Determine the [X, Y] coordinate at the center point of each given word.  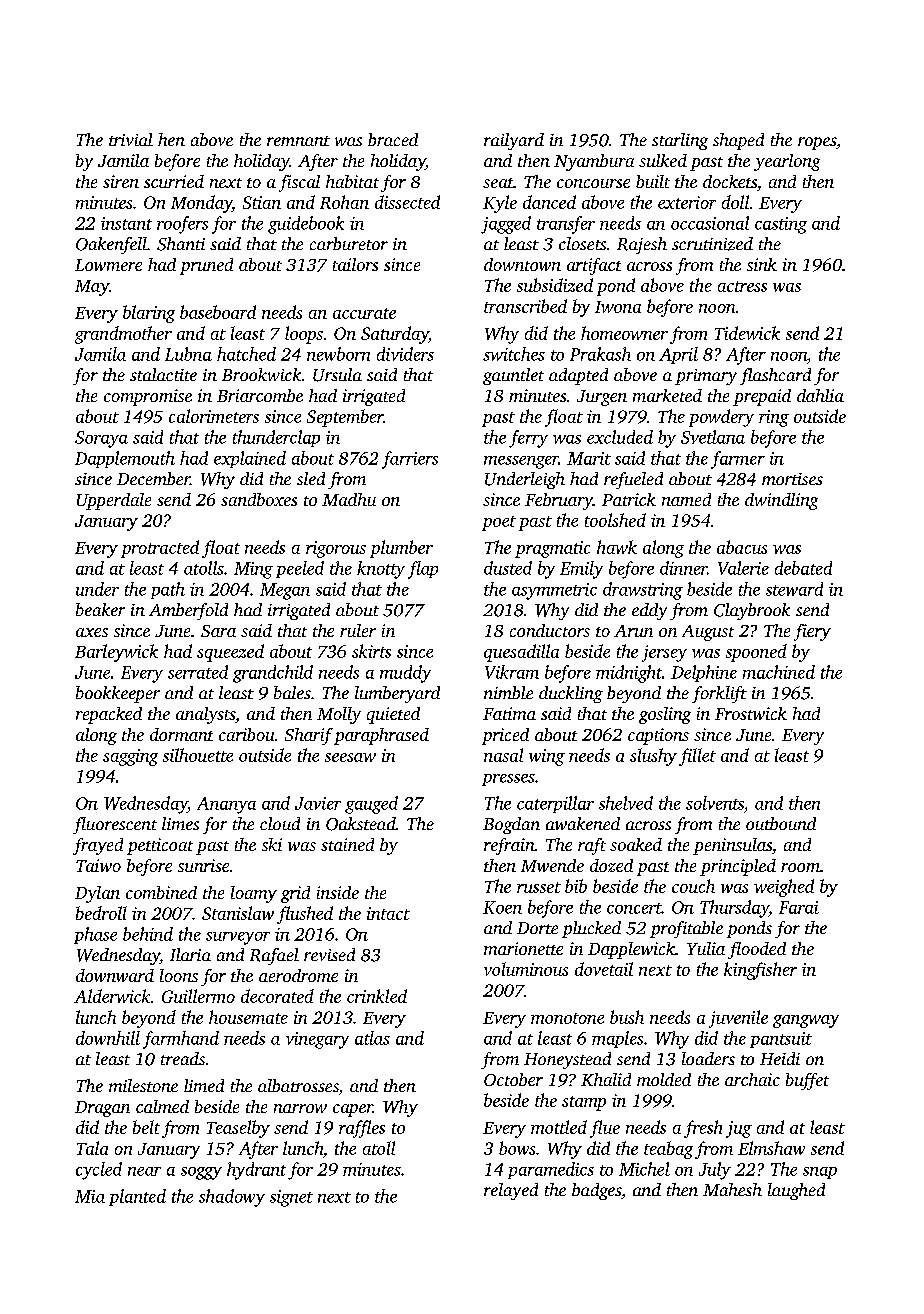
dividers [405, 354]
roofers [182, 225]
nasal [503, 755]
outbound [781, 823]
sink [762, 264]
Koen [502, 907]
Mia [90, 1196]
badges [596, 1191]
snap [820, 1173]
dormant [181, 734]
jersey [664, 653]
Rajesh [642, 245]
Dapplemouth [125, 459]
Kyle [500, 204]
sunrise [203, 865]
